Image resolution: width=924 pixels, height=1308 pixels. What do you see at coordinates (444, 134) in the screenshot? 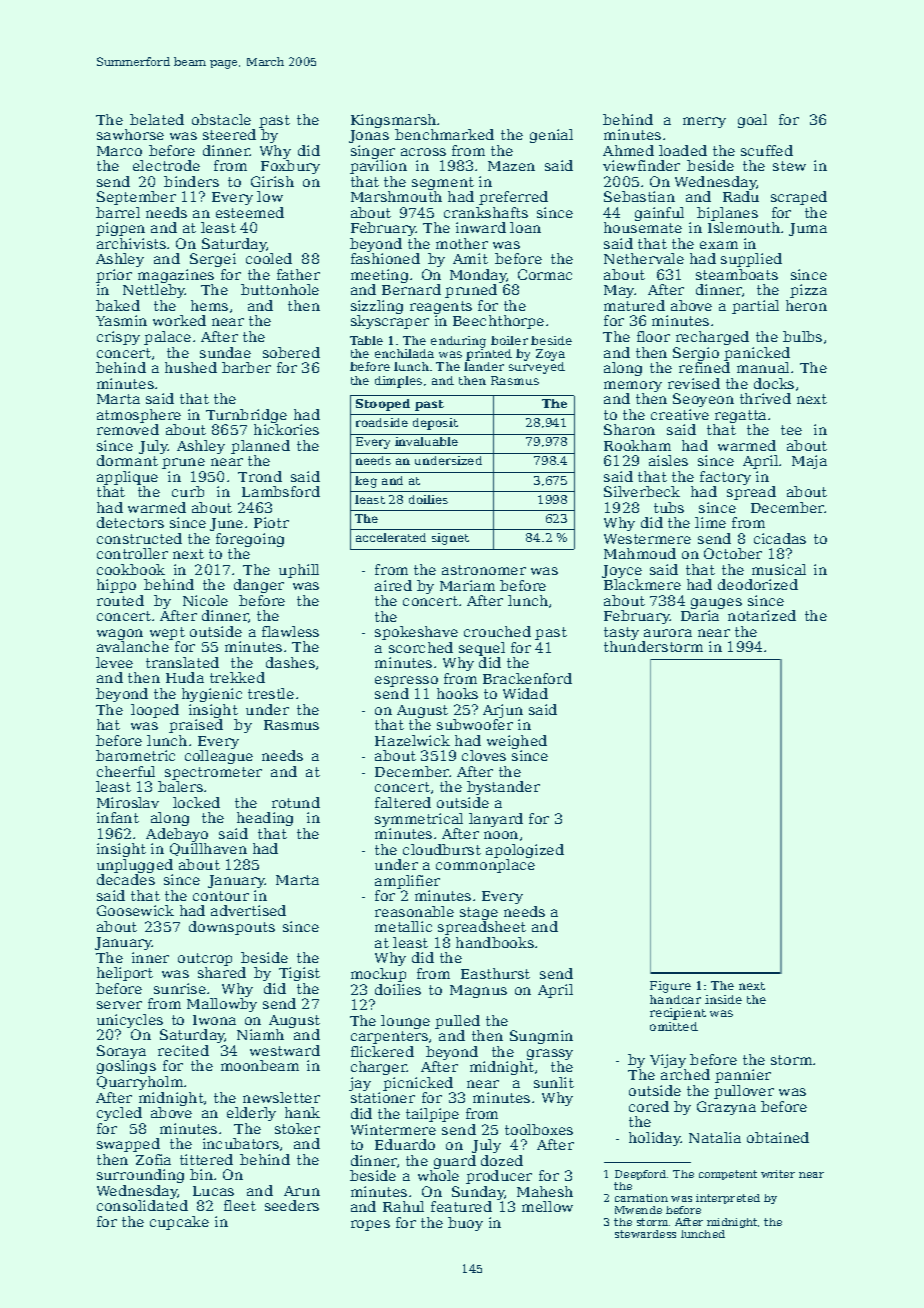
I see `benchmarked` at bounding box center [444, 134].
